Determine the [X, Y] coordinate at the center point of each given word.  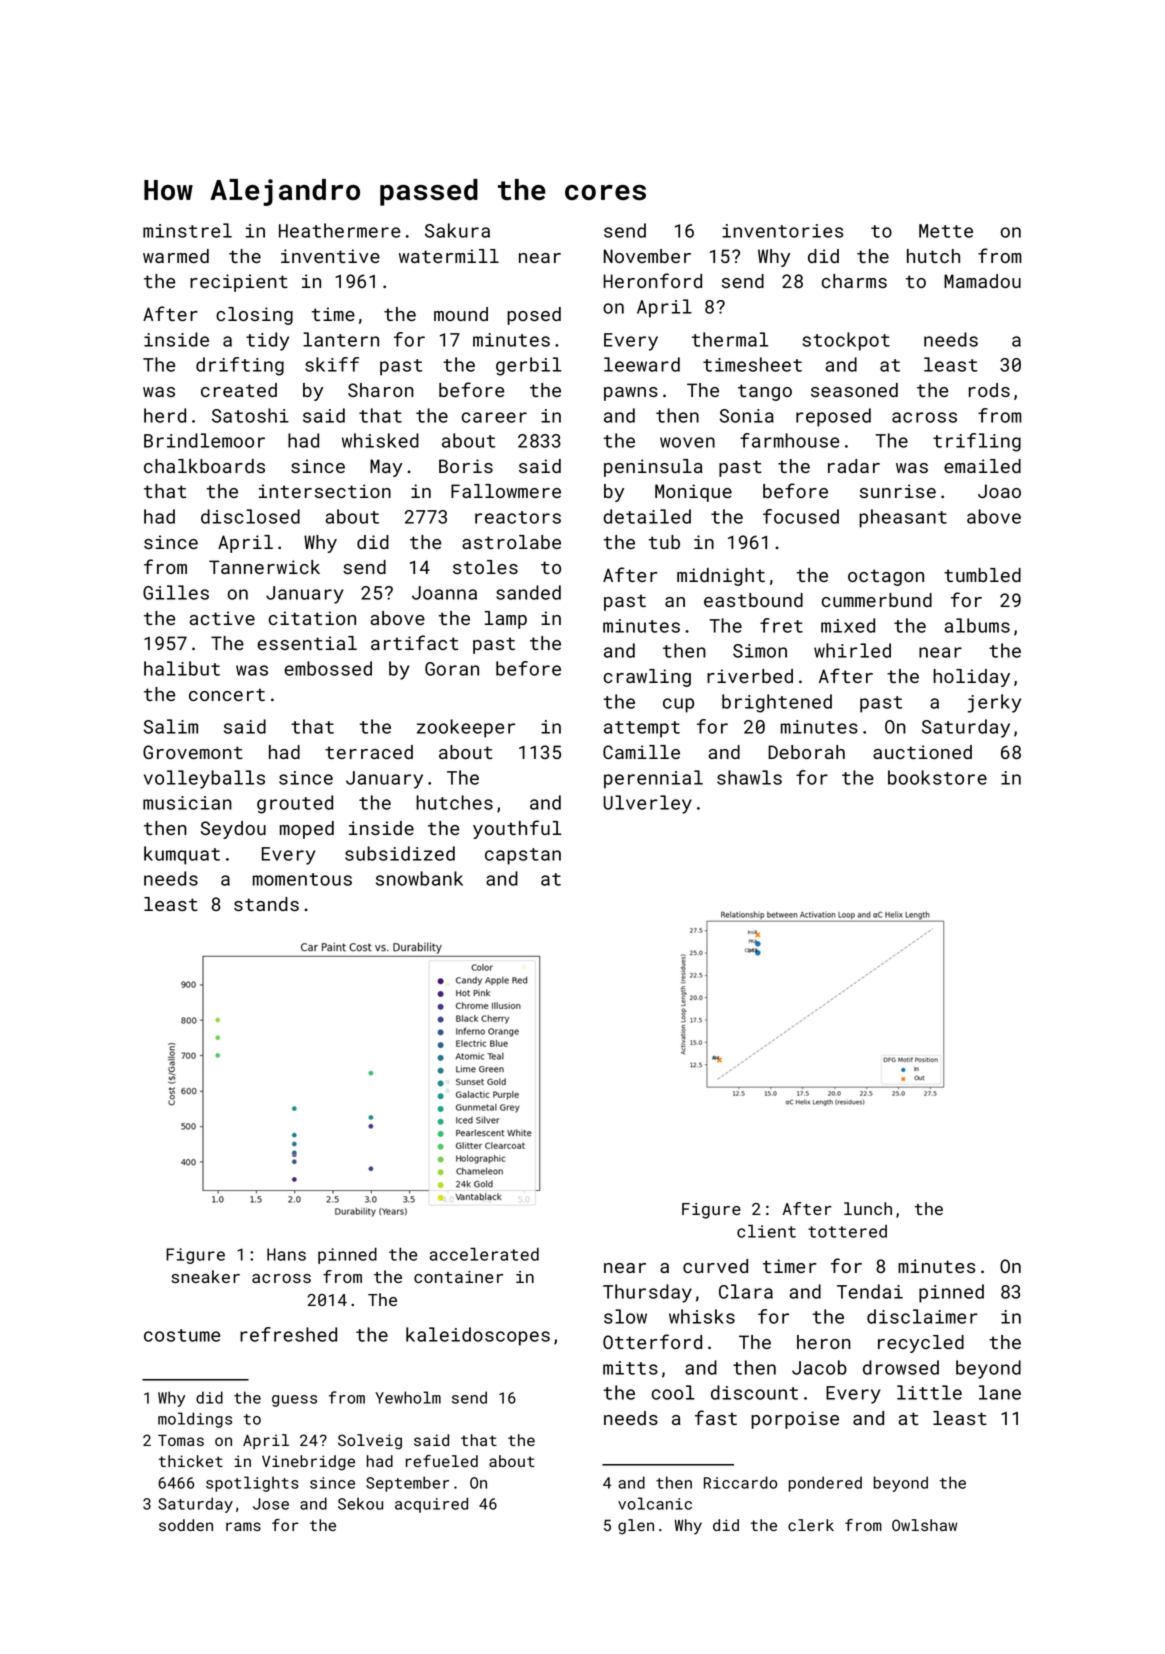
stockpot [846, 341]
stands [266, 904]
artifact [414, 642]
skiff [332, 364]
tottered [847, 1231]
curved [715, 1266]
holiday [971, 678]
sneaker [205, 1276]
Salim [171, 726]
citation [312, 618]
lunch [868, 1208]
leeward [642, 364]
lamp [506, 620]
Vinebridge [308, 1463]
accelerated [484, 1254]
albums [977, 625]
